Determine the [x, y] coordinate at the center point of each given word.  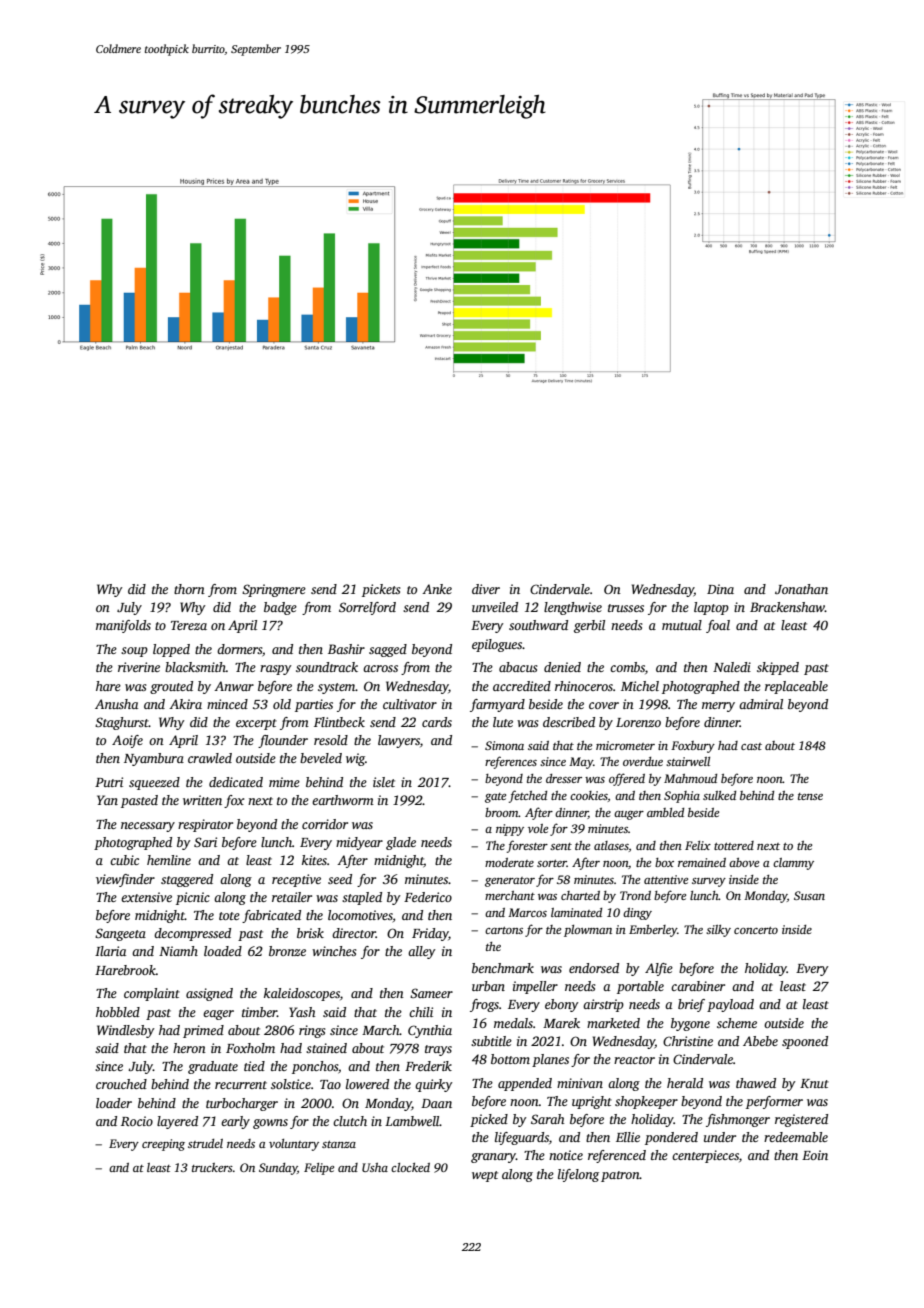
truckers [212, 1167]
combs [627, 667]
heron [189, 1048]
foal [718, 626]
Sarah [547, 1119]
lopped [171, 650]
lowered [367, 1084]
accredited [522, 686]
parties [314, 705]
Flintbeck [339, 722]
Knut [814, 1083]
